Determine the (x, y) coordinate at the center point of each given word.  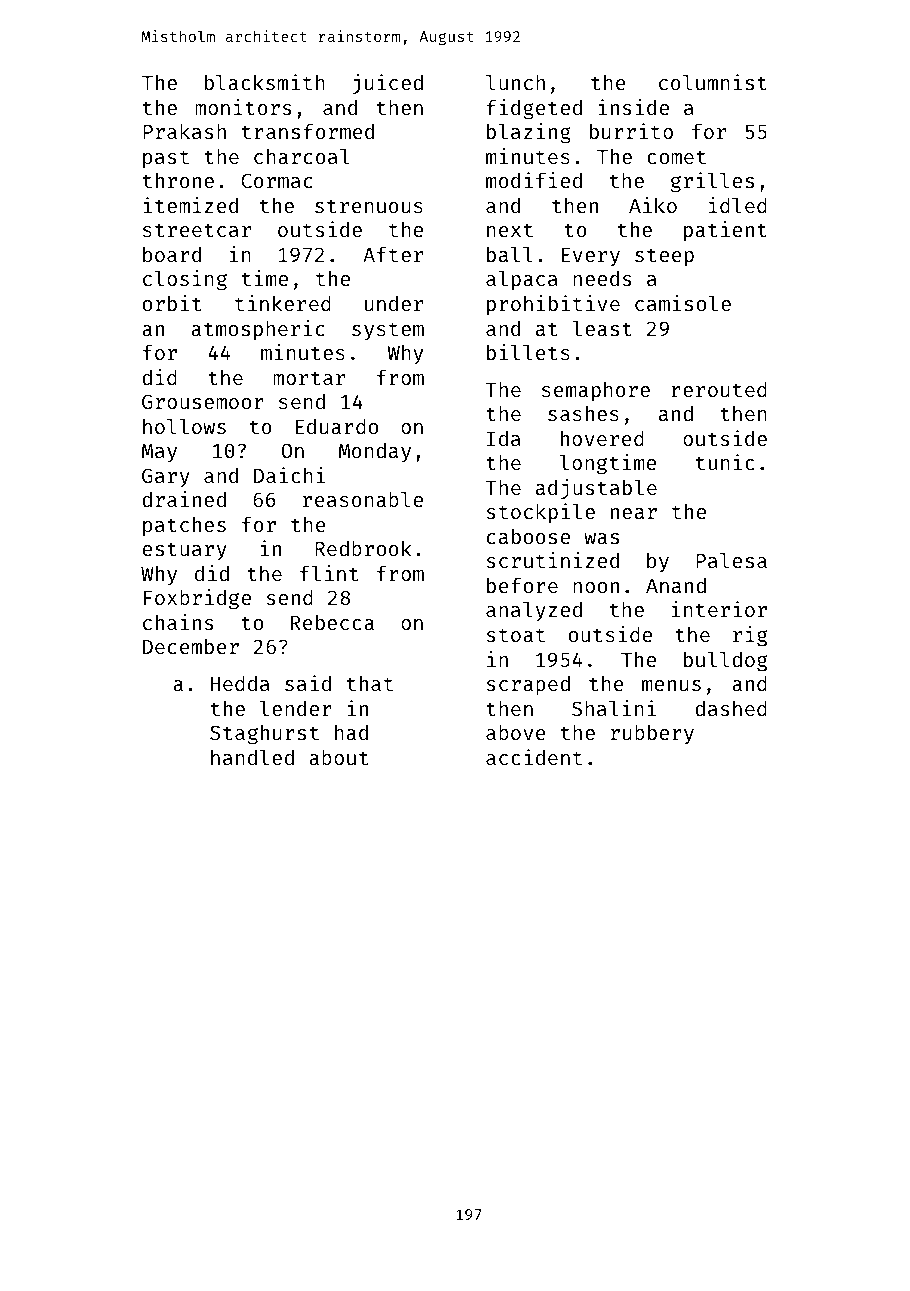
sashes (583, 413)
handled (252, 757)
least (602, 328)
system (388, 331)
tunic (725, 462)
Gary (166, 477)
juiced (387, 84)
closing (185, 280)
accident (534, 757)
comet (676, 157)
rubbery (652, 734)
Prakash (184, 131)
